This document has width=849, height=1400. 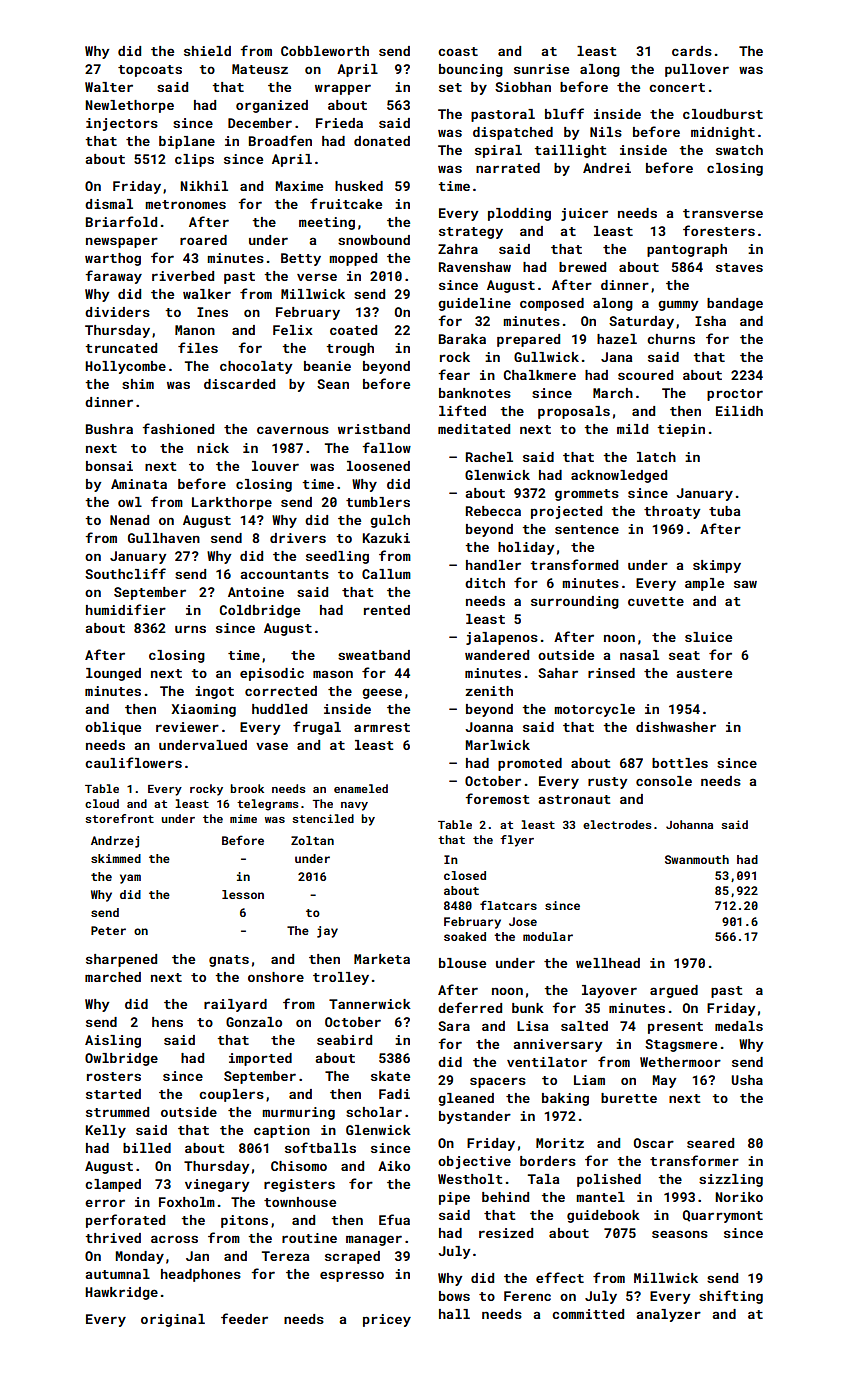 What do you see at coordinates (735, 304) in the document?
I see `bandage` at bounding box center [735, 304].
